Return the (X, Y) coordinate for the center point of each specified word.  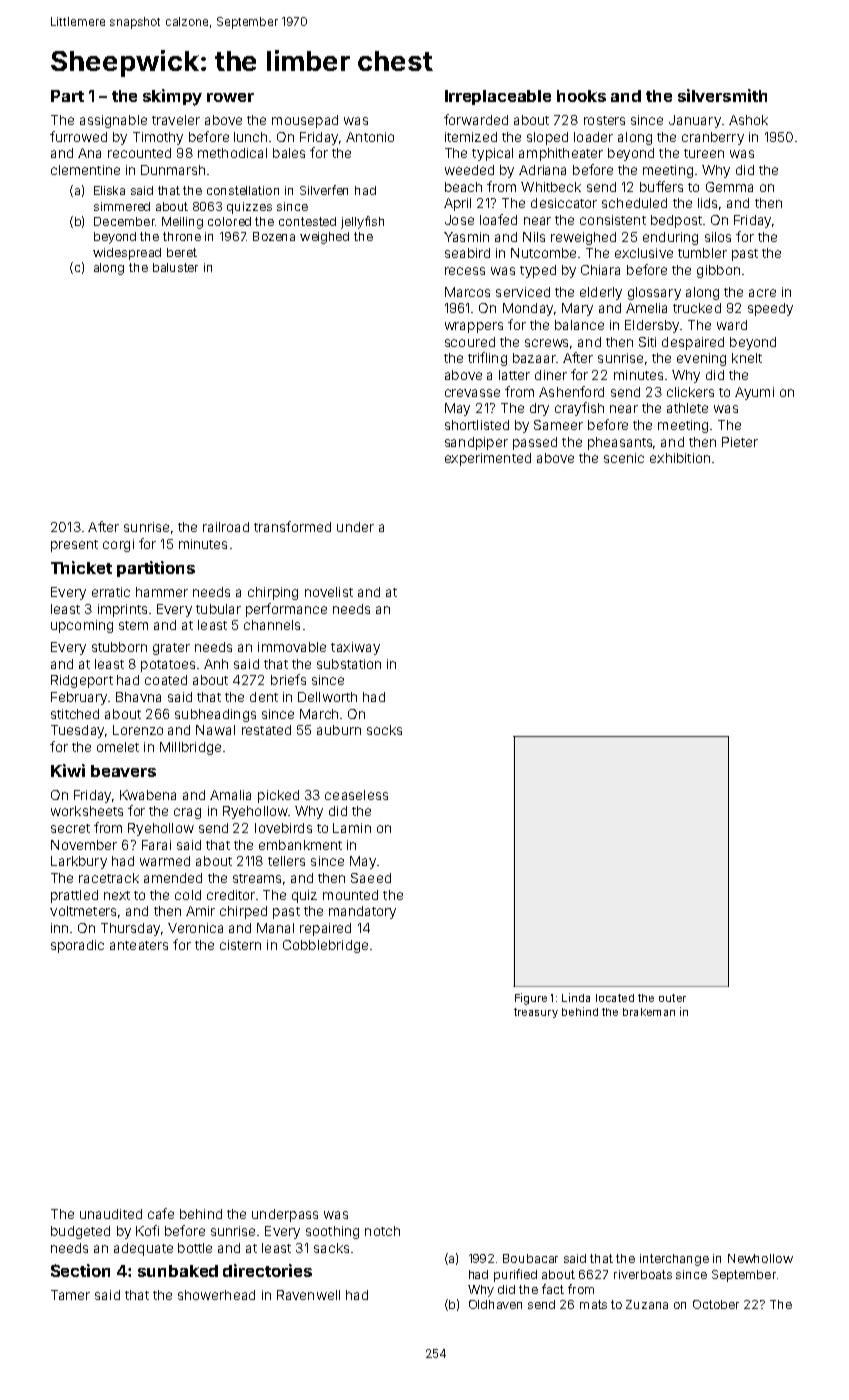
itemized (471, 137)
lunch (250, 137)
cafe (161, 1213)
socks (384, 730)
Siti (647, 342)
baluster (175, 267)
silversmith (722, 95)
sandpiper (476, 443)
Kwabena (148, 795)
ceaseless (356, 795)
